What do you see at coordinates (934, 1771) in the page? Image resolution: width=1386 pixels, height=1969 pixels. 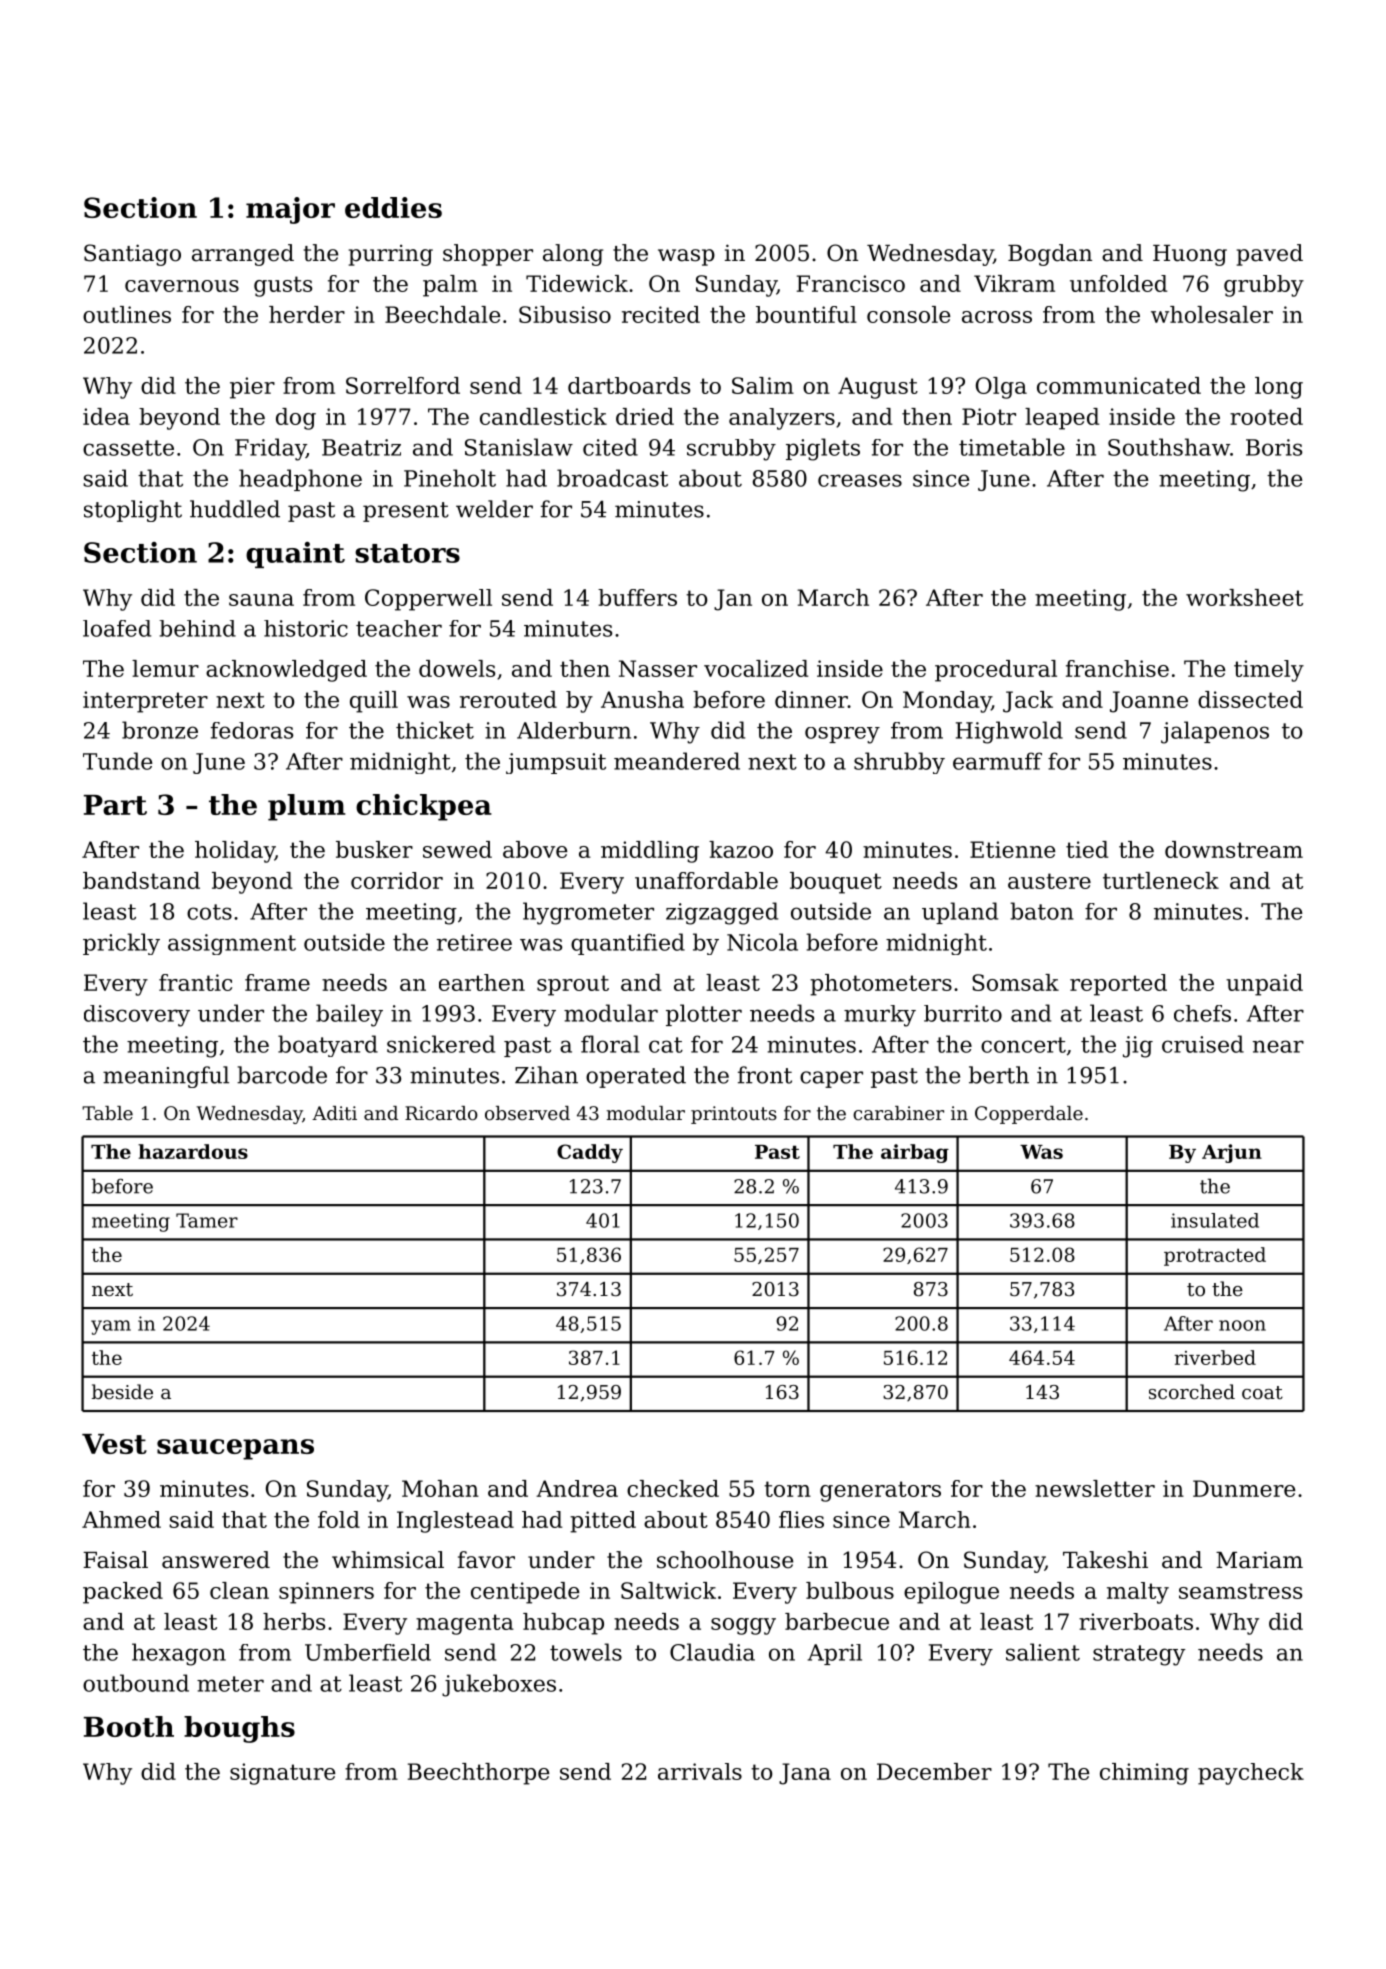 I see `December` at bounding box center [934, 1771].
